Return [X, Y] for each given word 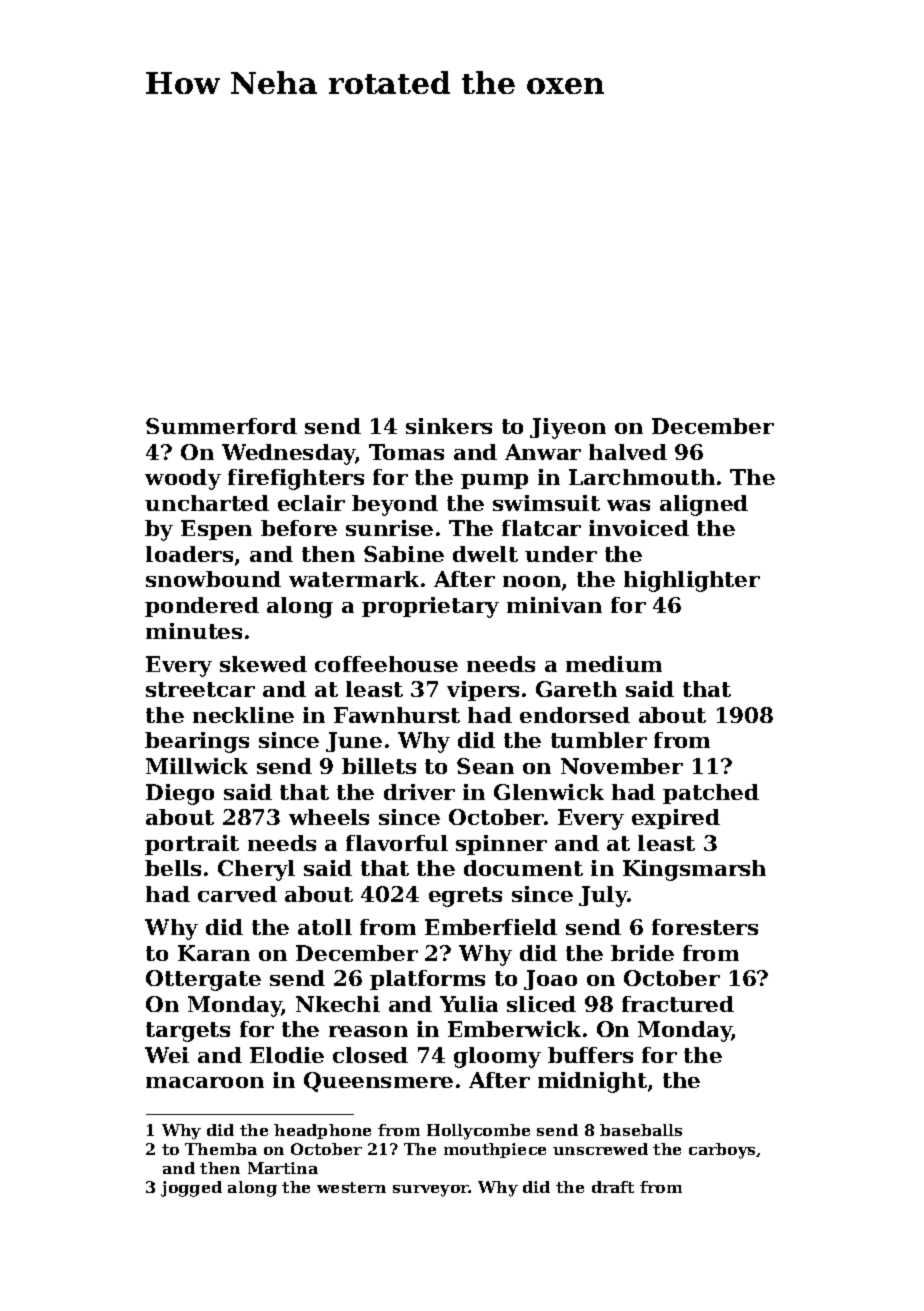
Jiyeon [568, 428]
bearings [197, 742]
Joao [550, 980]
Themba [221, 1149]
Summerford [221, 426]
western [351, 1187]
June [354, 742]
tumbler [599, 740]
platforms [427, 980]
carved [237, 894]
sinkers [449, 426]
